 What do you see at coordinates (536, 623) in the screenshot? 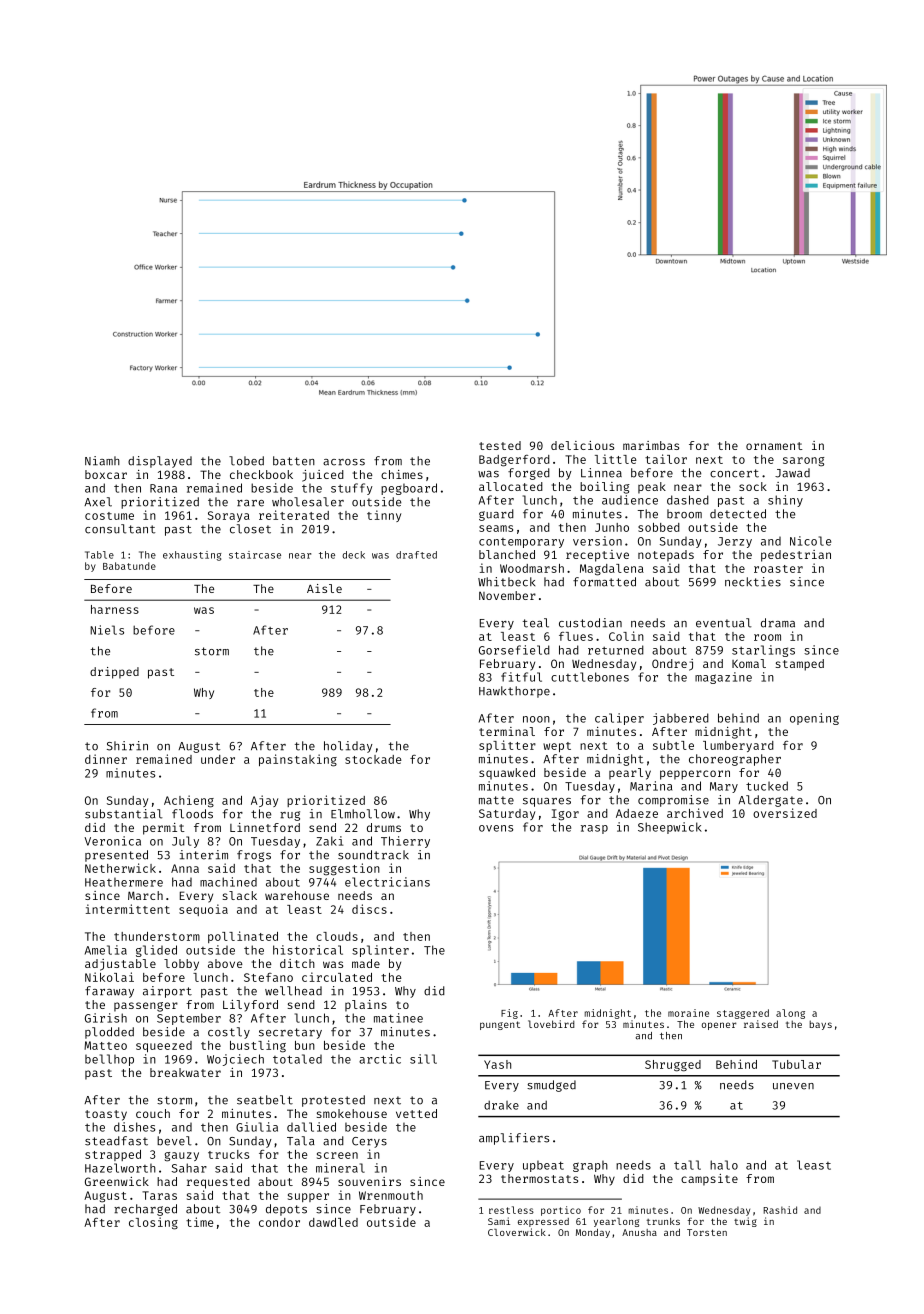
I see `teal` at bounding box center [536, 623].
